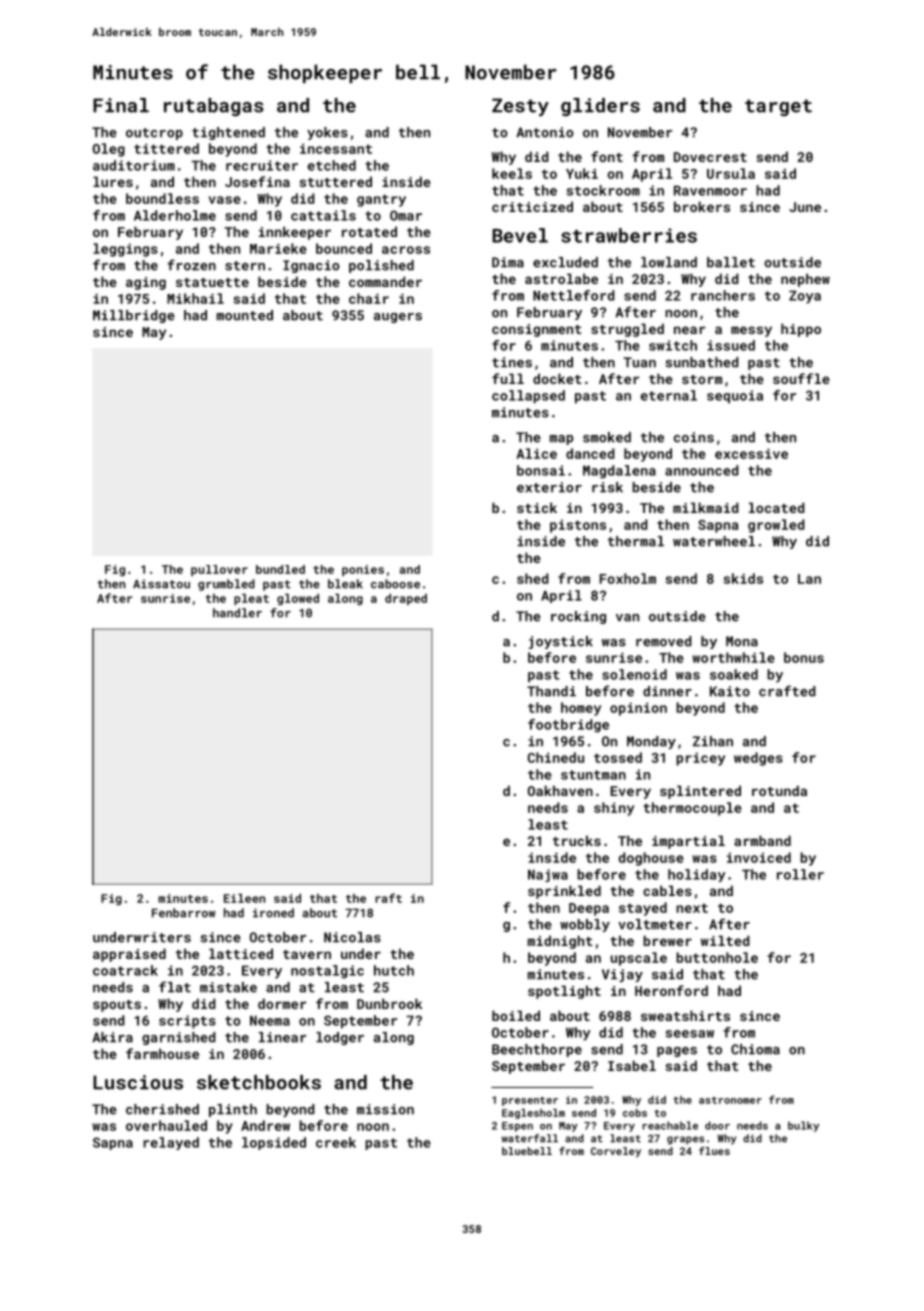 This screenshot has width=924, height=1311. Describe the element at coordinates (778, 107) in the screenshot. I see `target` at that location.
